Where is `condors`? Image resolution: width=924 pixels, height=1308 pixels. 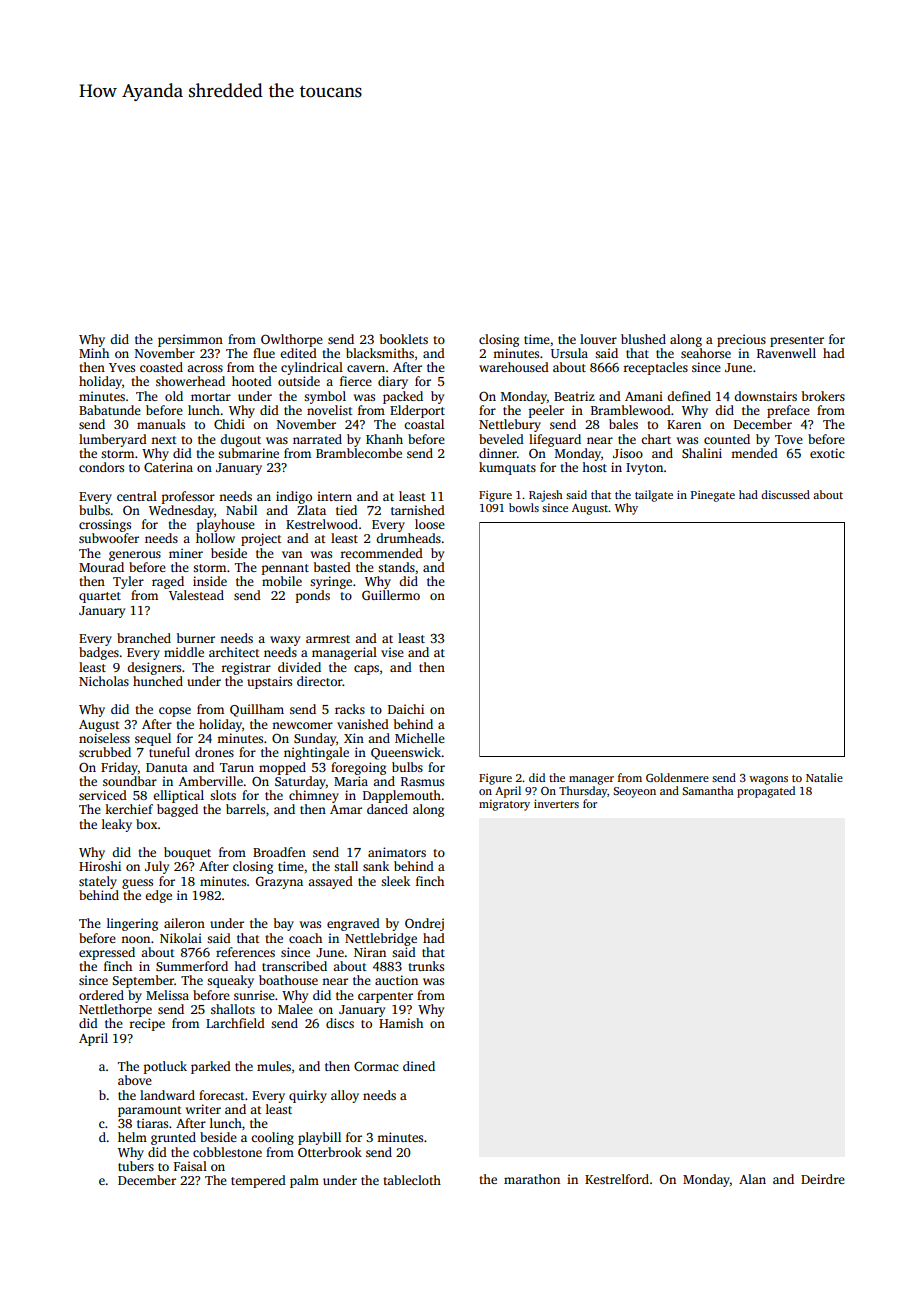 condors is located at coordinates (101, 467).
